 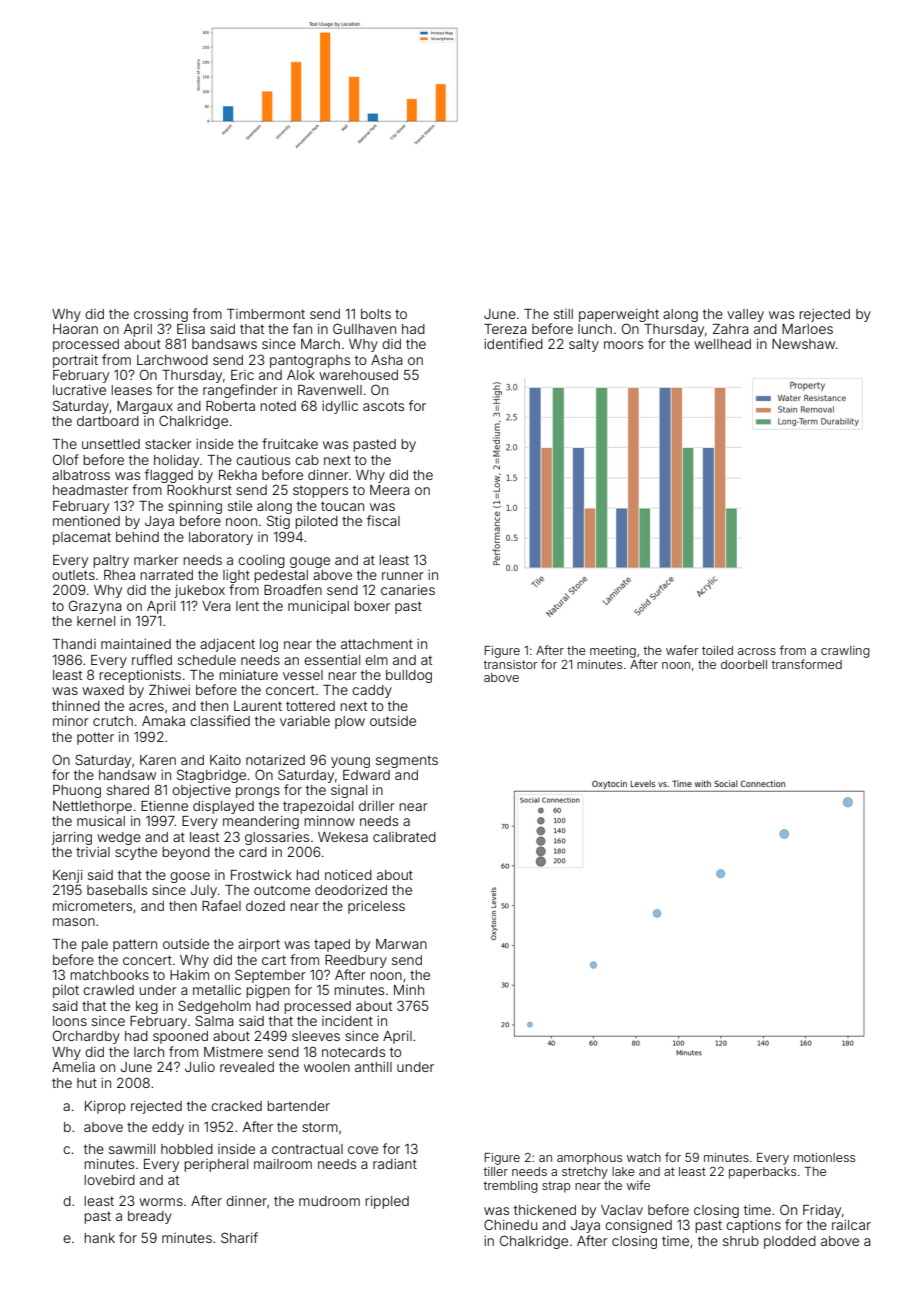 What do you see at coordinates (395, 1164) in the screenshot?
I see `radiant` at bounding box center [395, 1164].
